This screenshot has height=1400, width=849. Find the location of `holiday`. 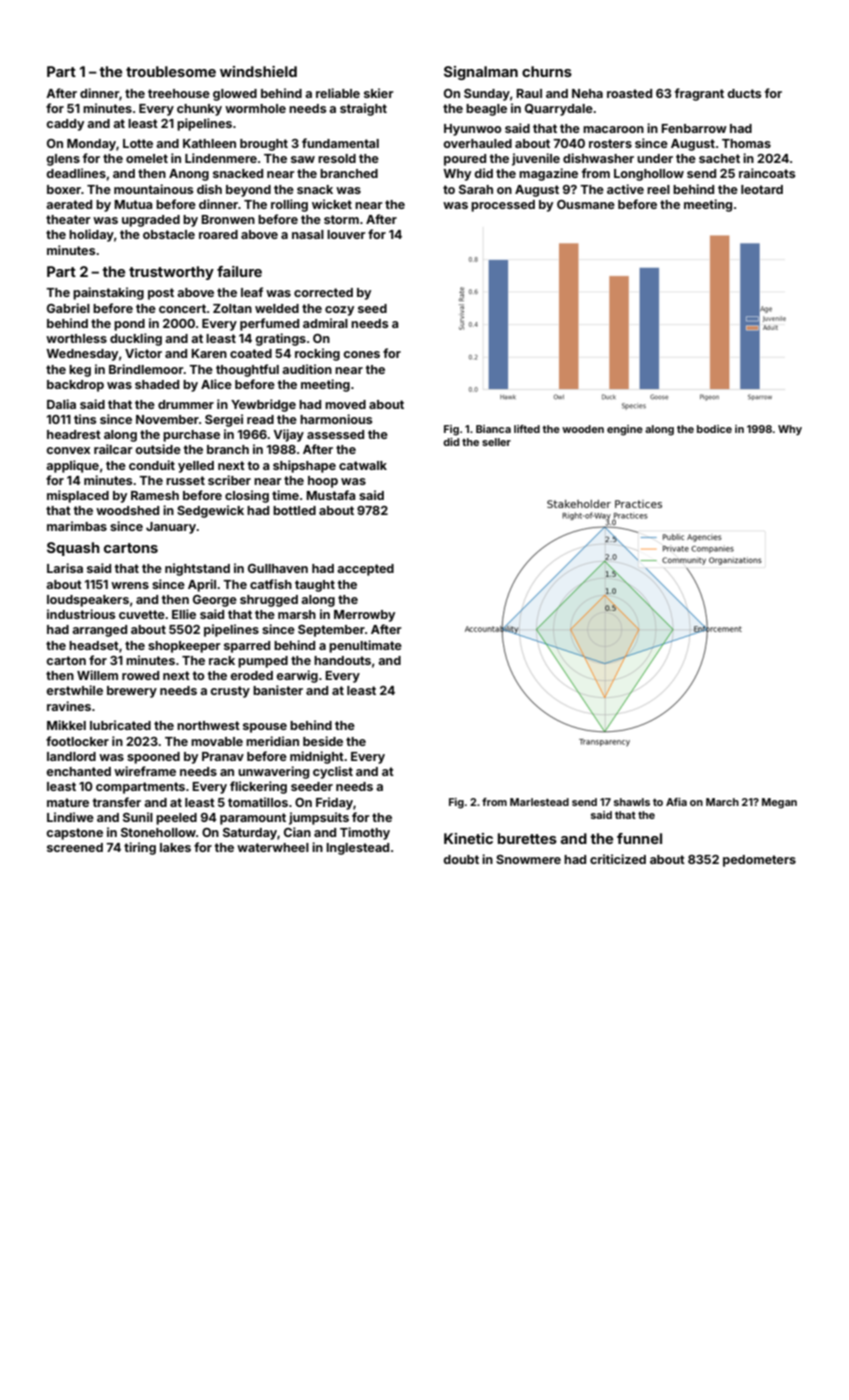

holiday is located at coordinates (91, 235).
